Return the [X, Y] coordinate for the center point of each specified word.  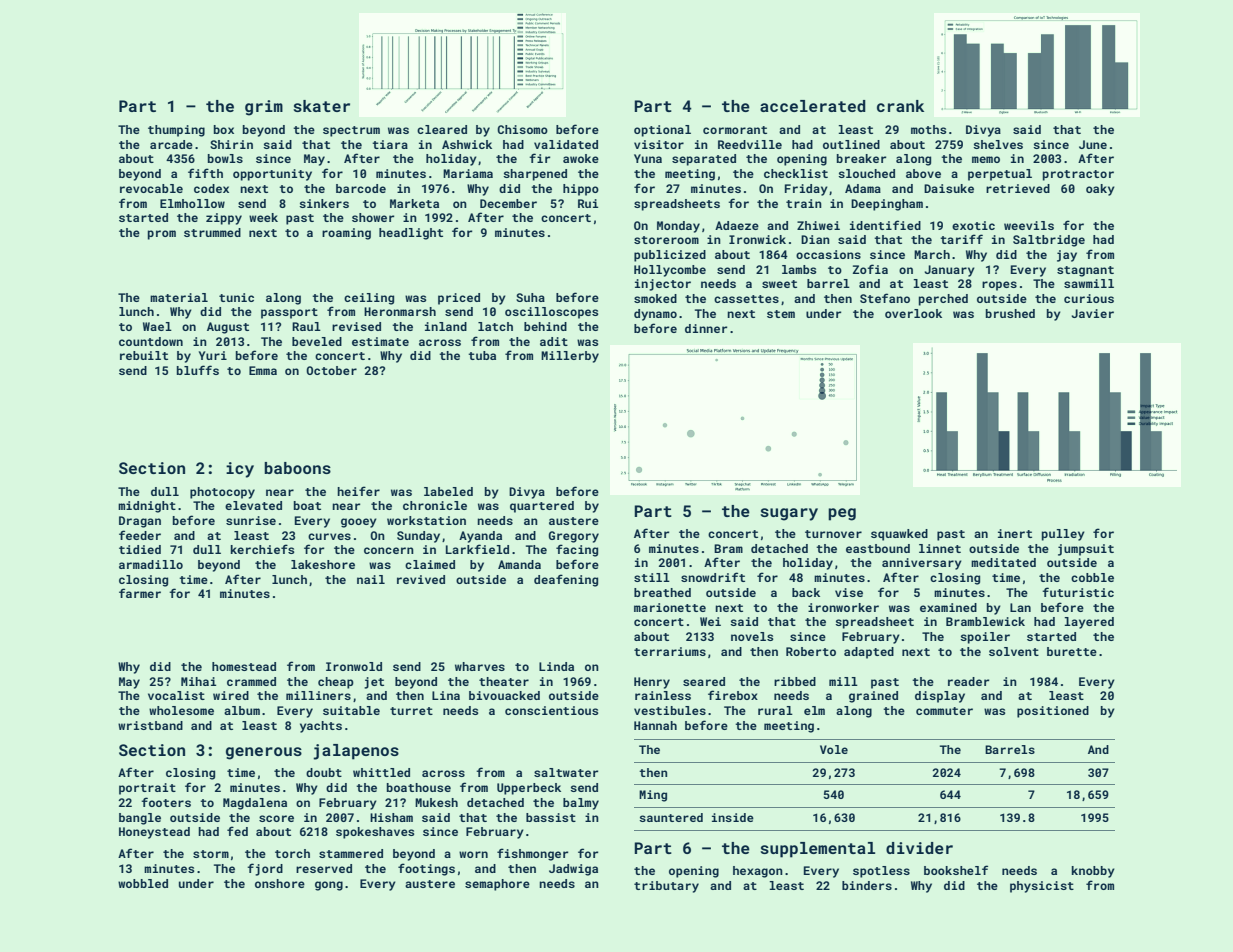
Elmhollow [192, 203]
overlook [913, 313]
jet [374, 683]
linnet [940, 548]
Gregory [574, 537]
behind [545, 326]
